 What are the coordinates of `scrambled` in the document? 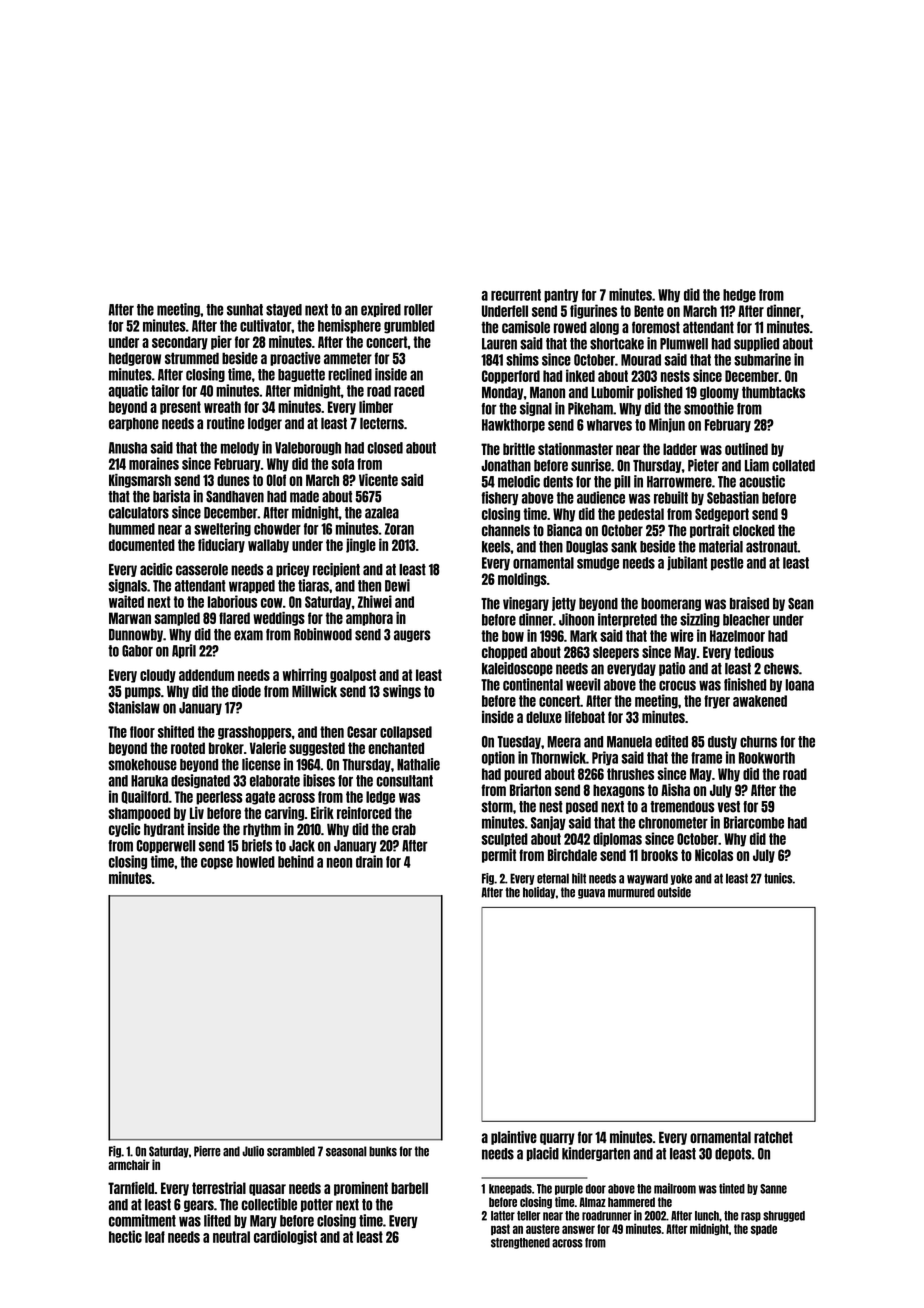 It's located at (291, 1151).
